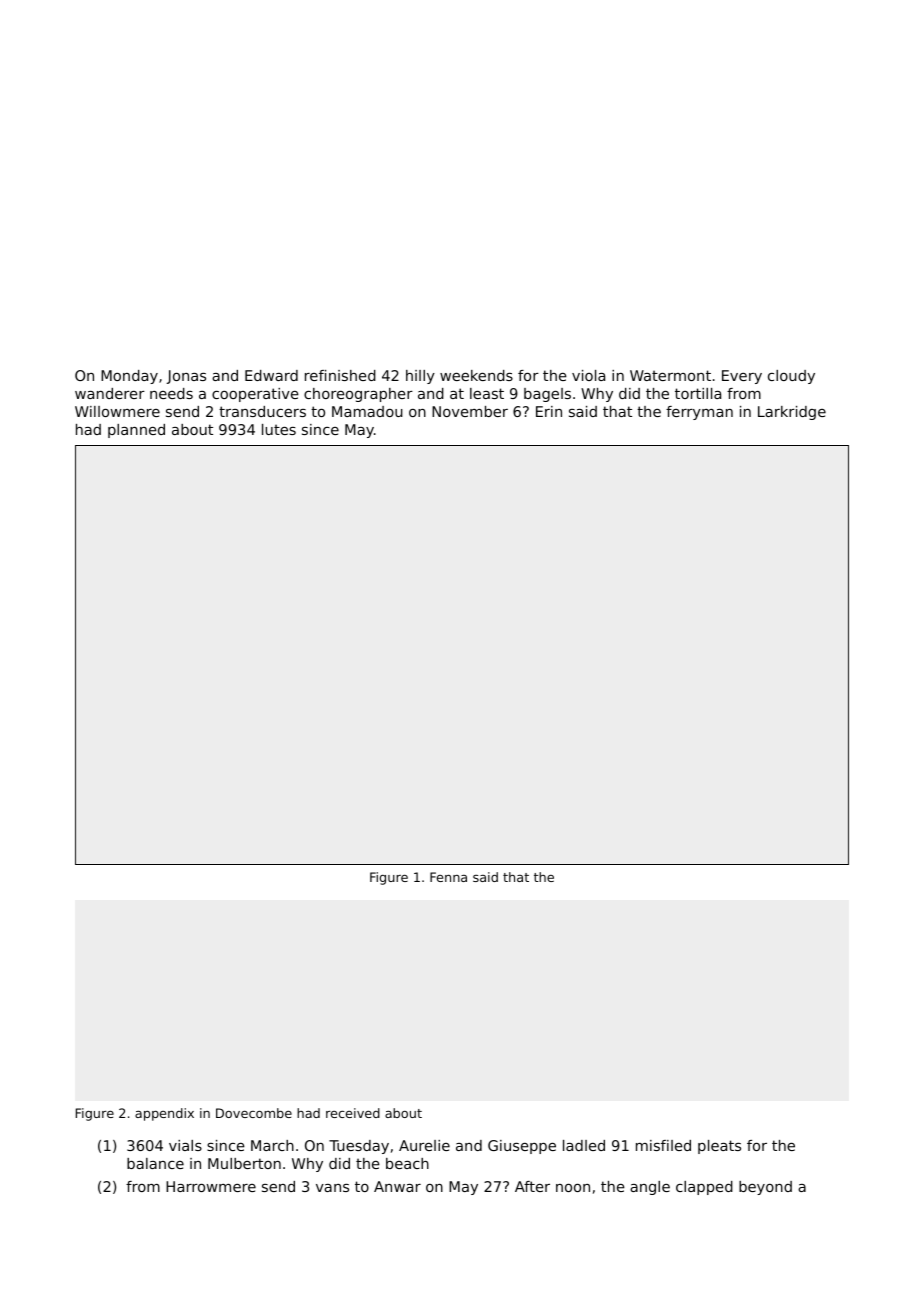 Image resolution: width=924 pixels, height=1308 pixels. What do you see at coordinates (367, 411) in the screenshot?
I see `Mamadou` at bounding box center [367, 411].
